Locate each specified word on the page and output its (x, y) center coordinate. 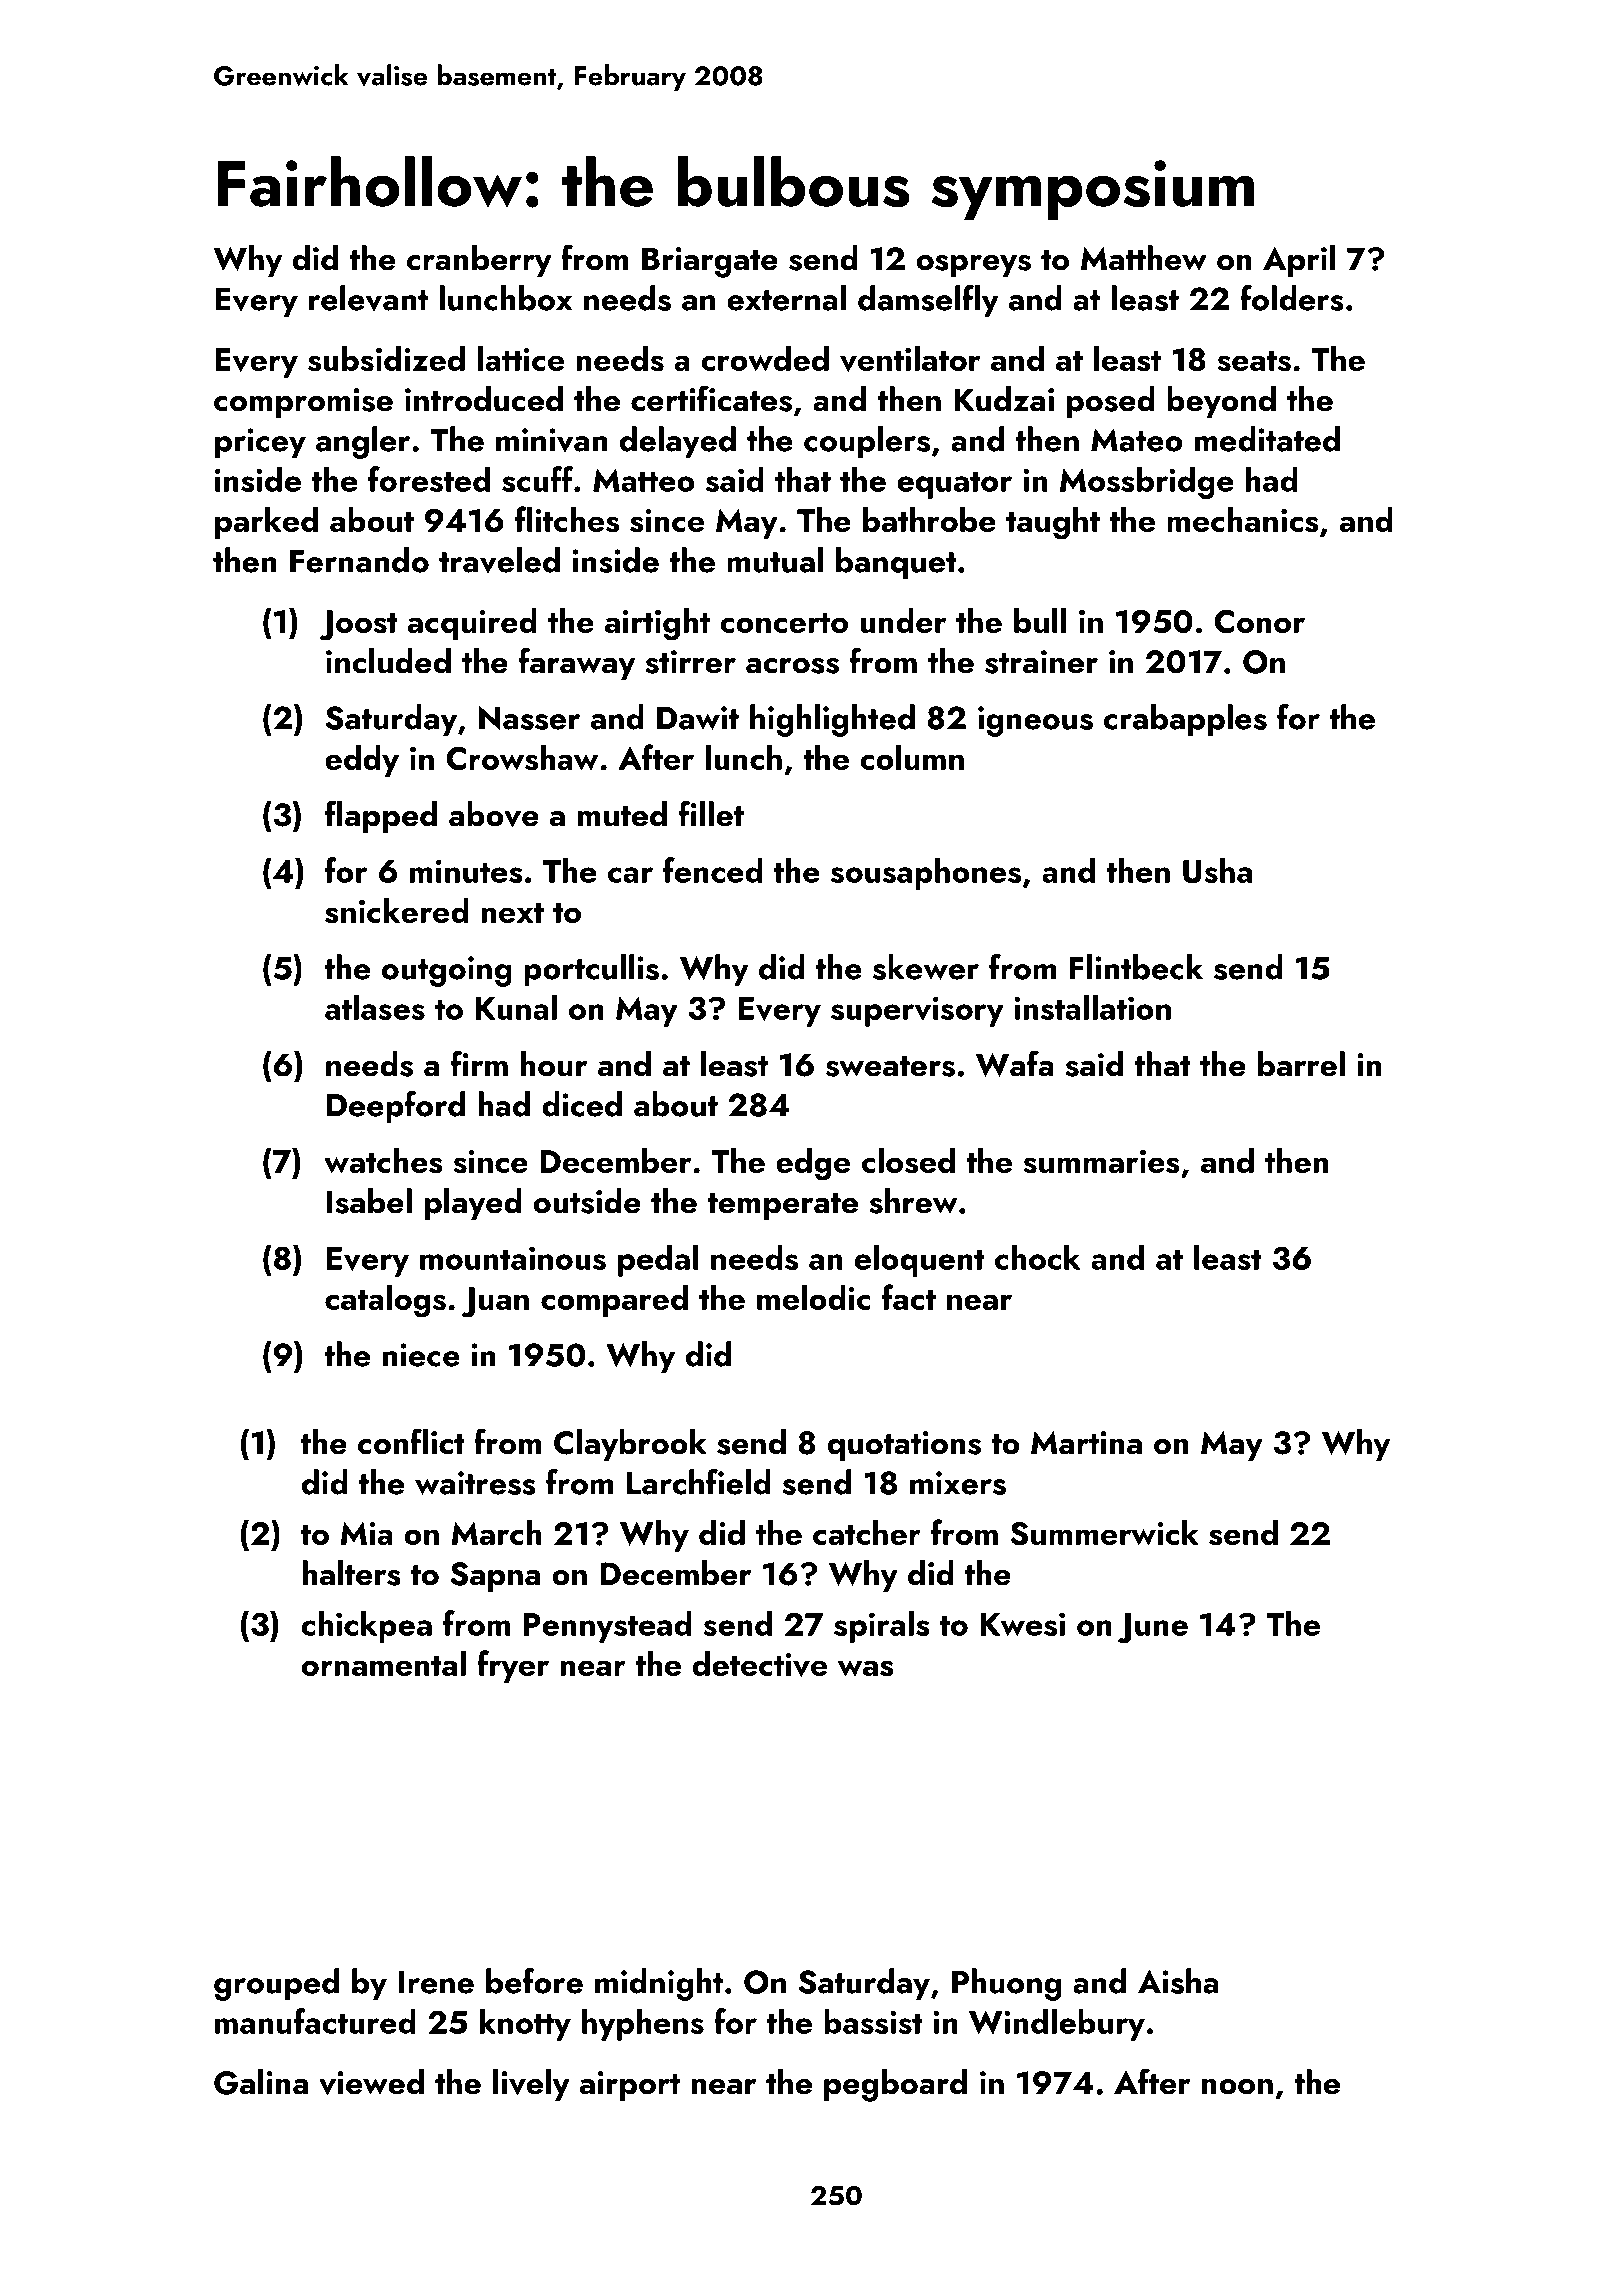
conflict (411, 1441)
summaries (1101, 1162)
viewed (371, 2082)
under (903, 620)
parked (266, 523)
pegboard (895, 2085)
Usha (1217, 870)
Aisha (1178, 1981)
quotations (904, 1446)
